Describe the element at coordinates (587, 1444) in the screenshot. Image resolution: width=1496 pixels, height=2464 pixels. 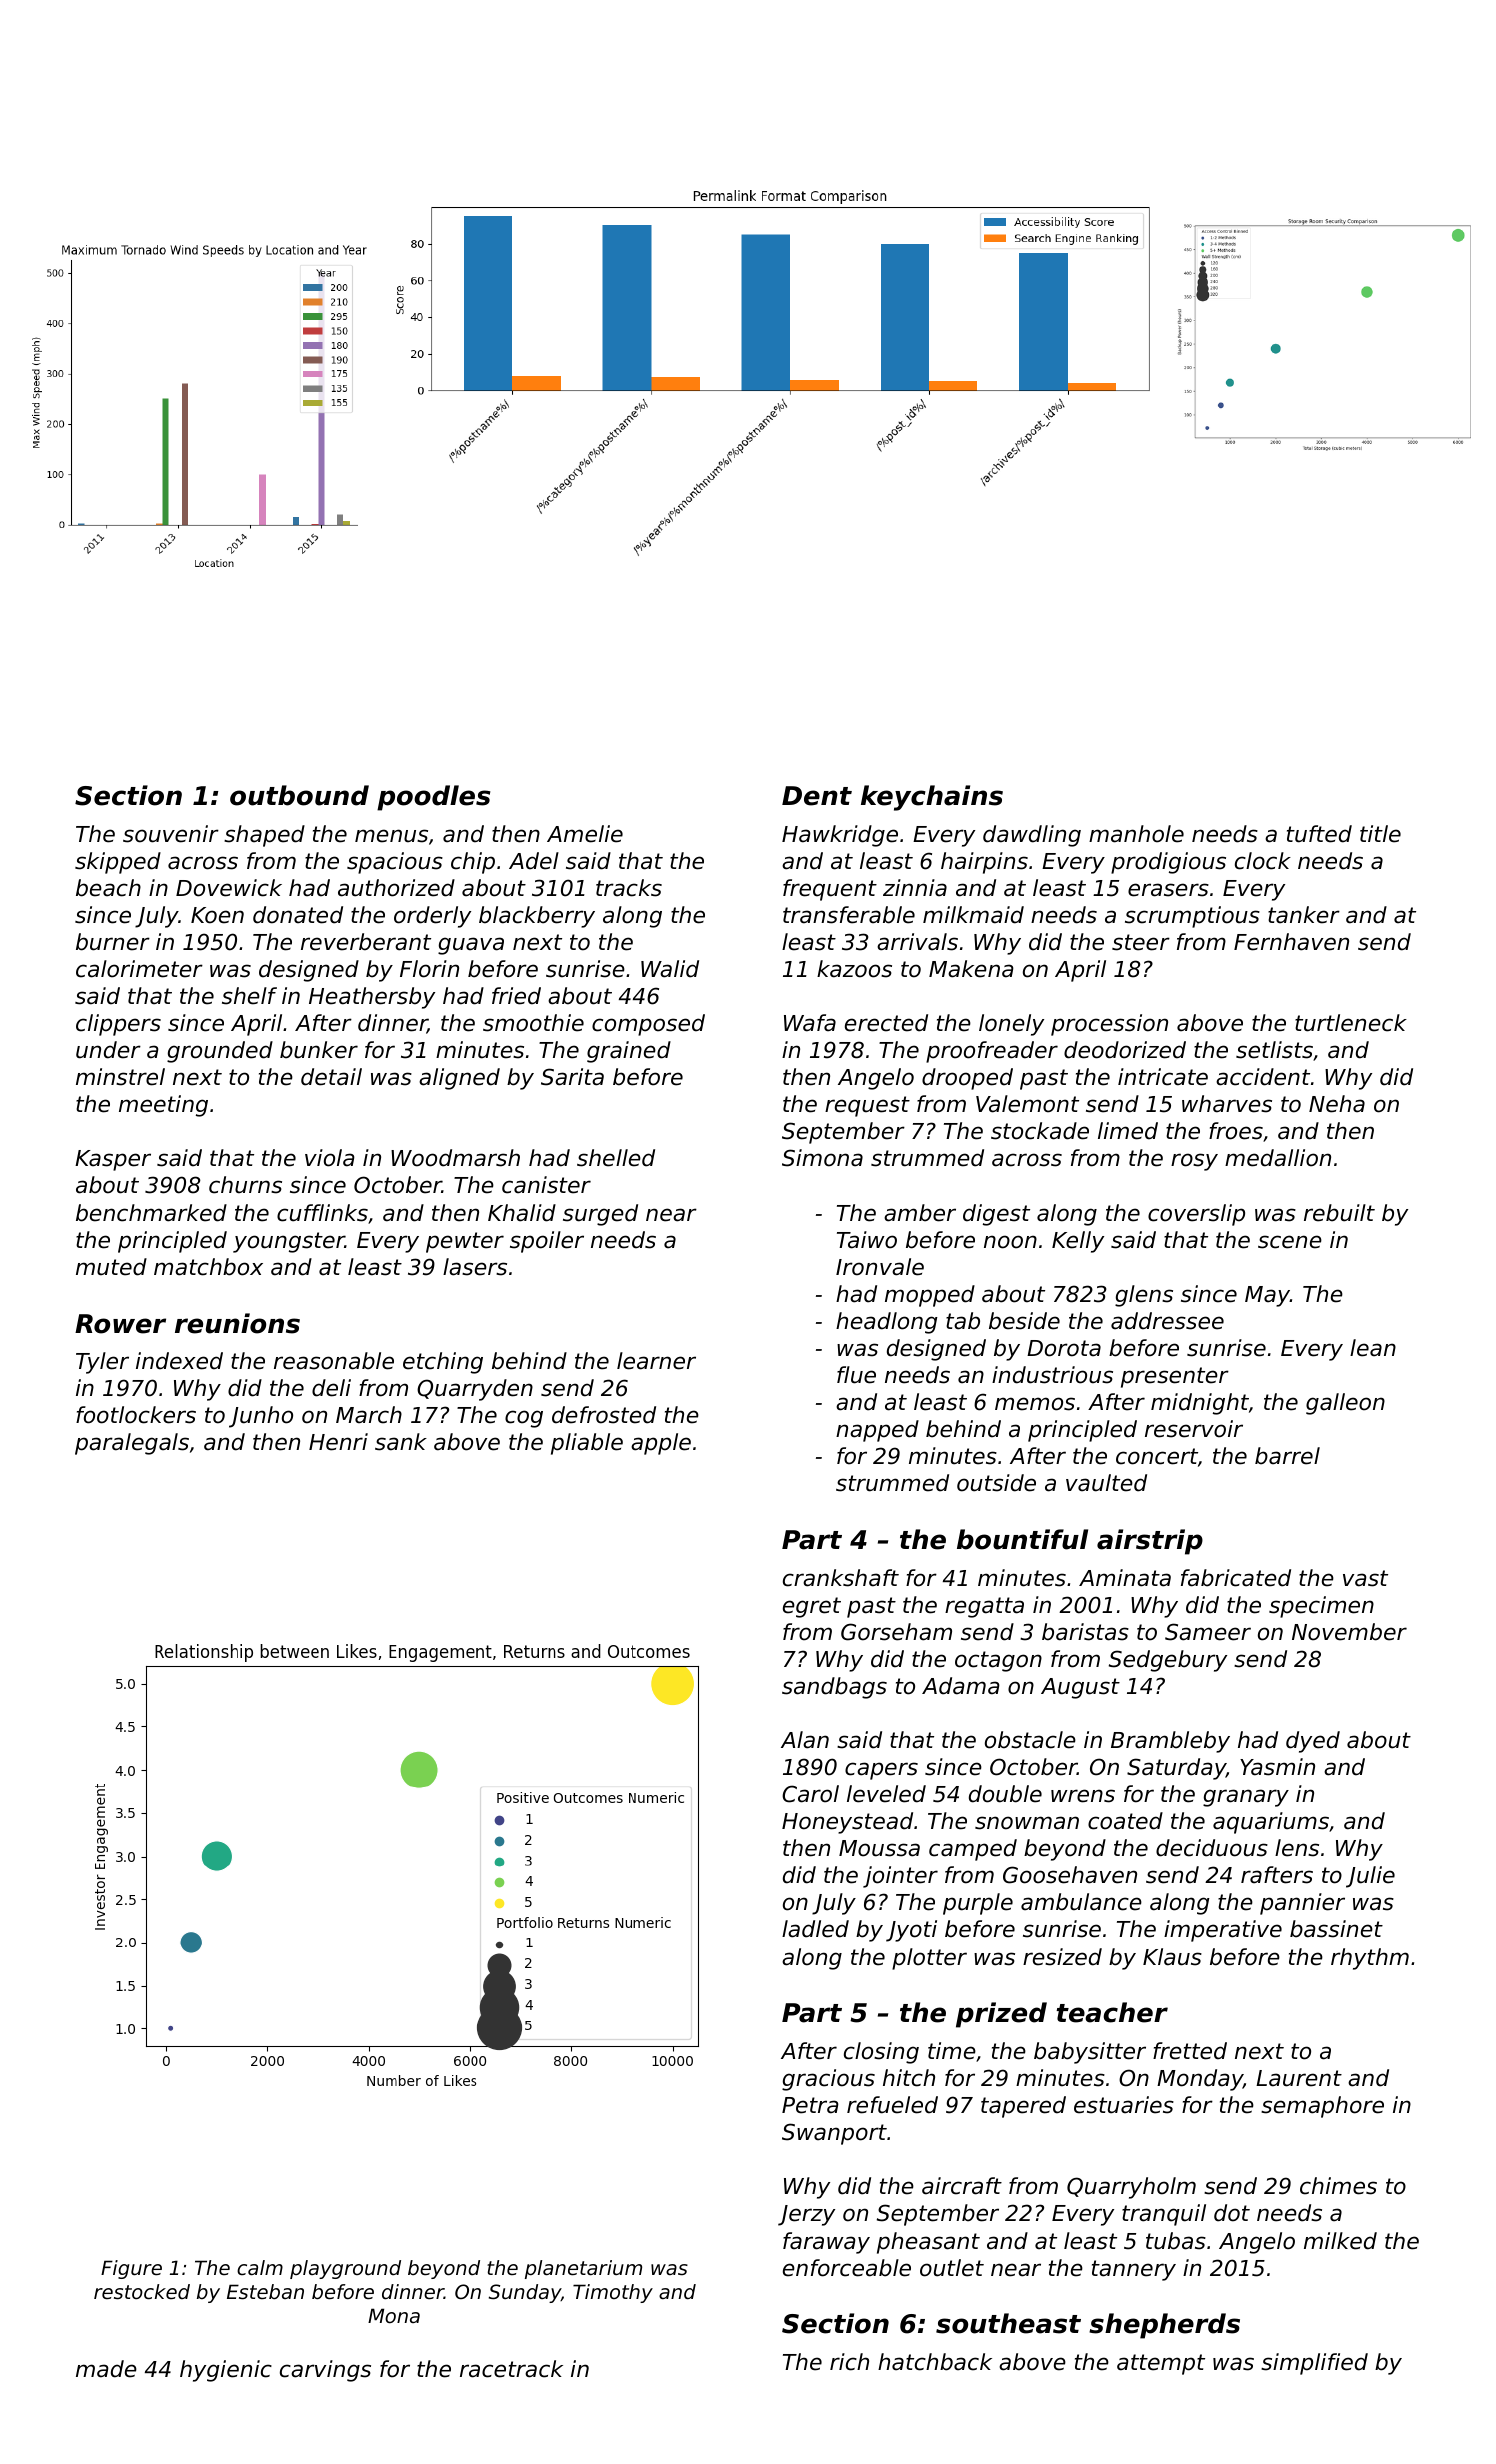
I see `pliable` at that location.
